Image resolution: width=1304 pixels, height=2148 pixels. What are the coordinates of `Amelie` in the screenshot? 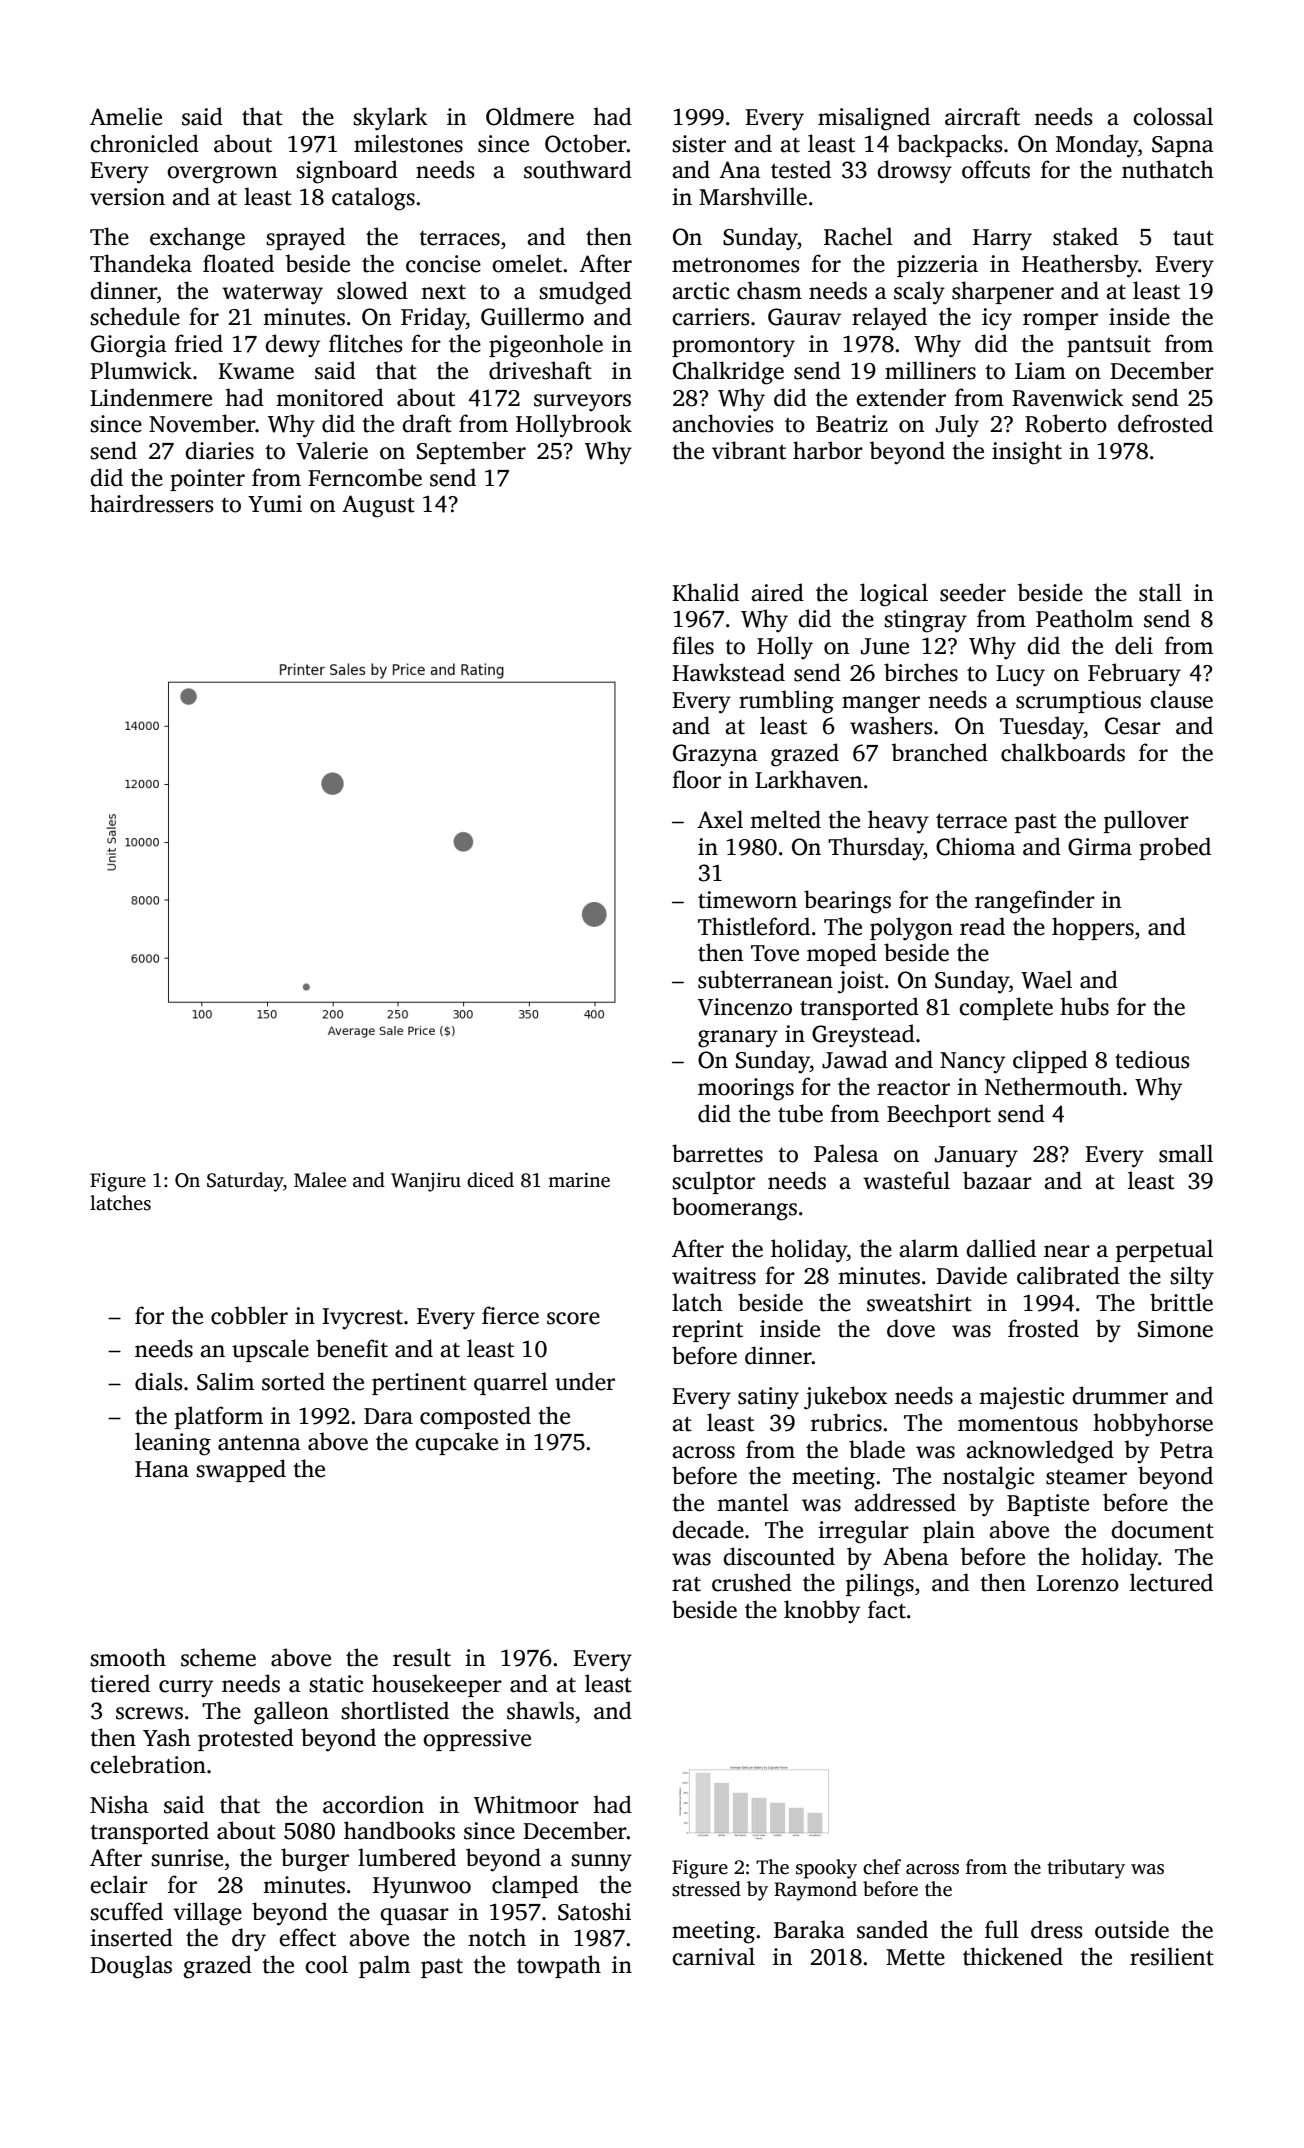 It's located at (126, 116).
